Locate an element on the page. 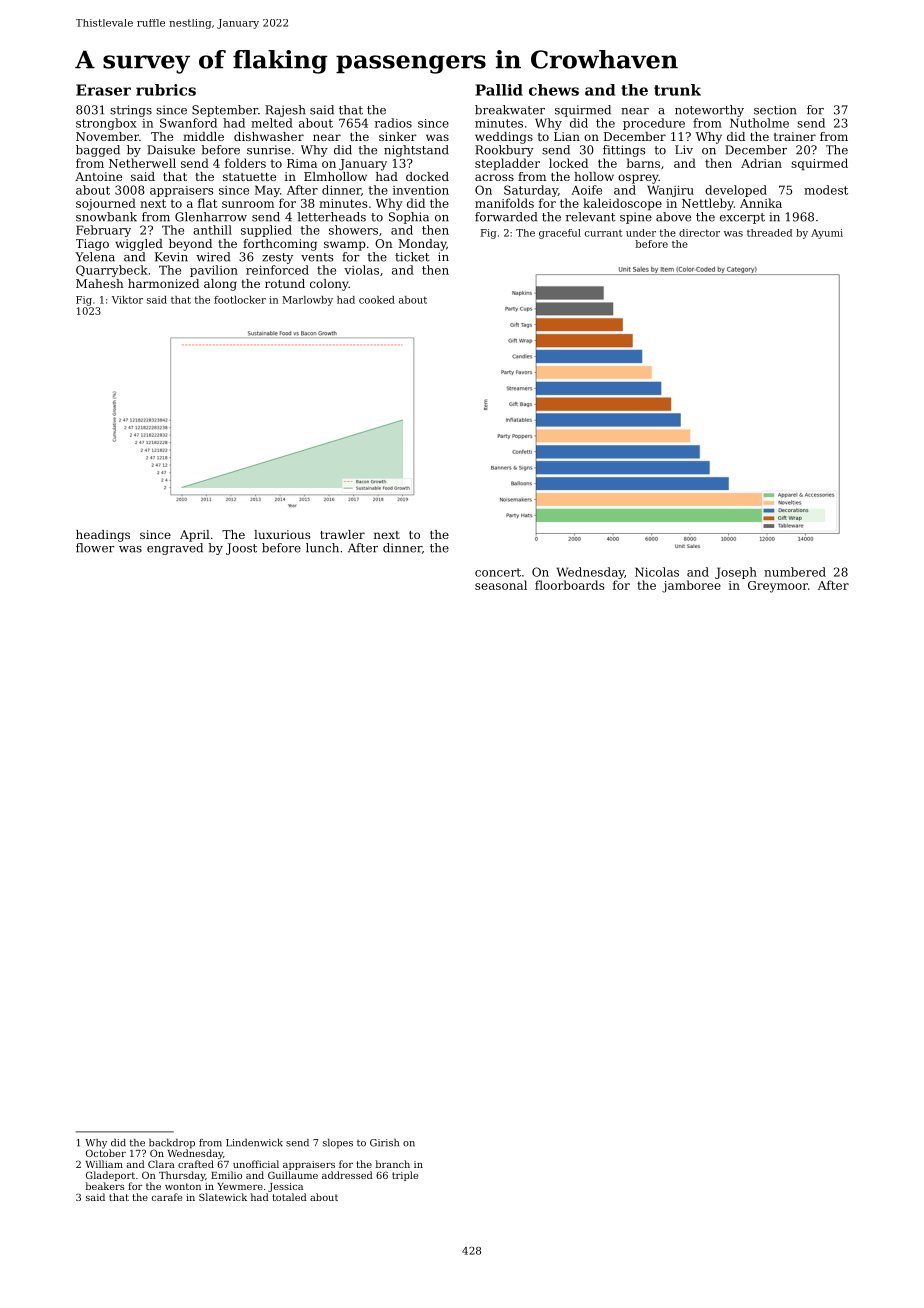 The image size is (924, 1308). cooked is located at coordinates (377, 300).
